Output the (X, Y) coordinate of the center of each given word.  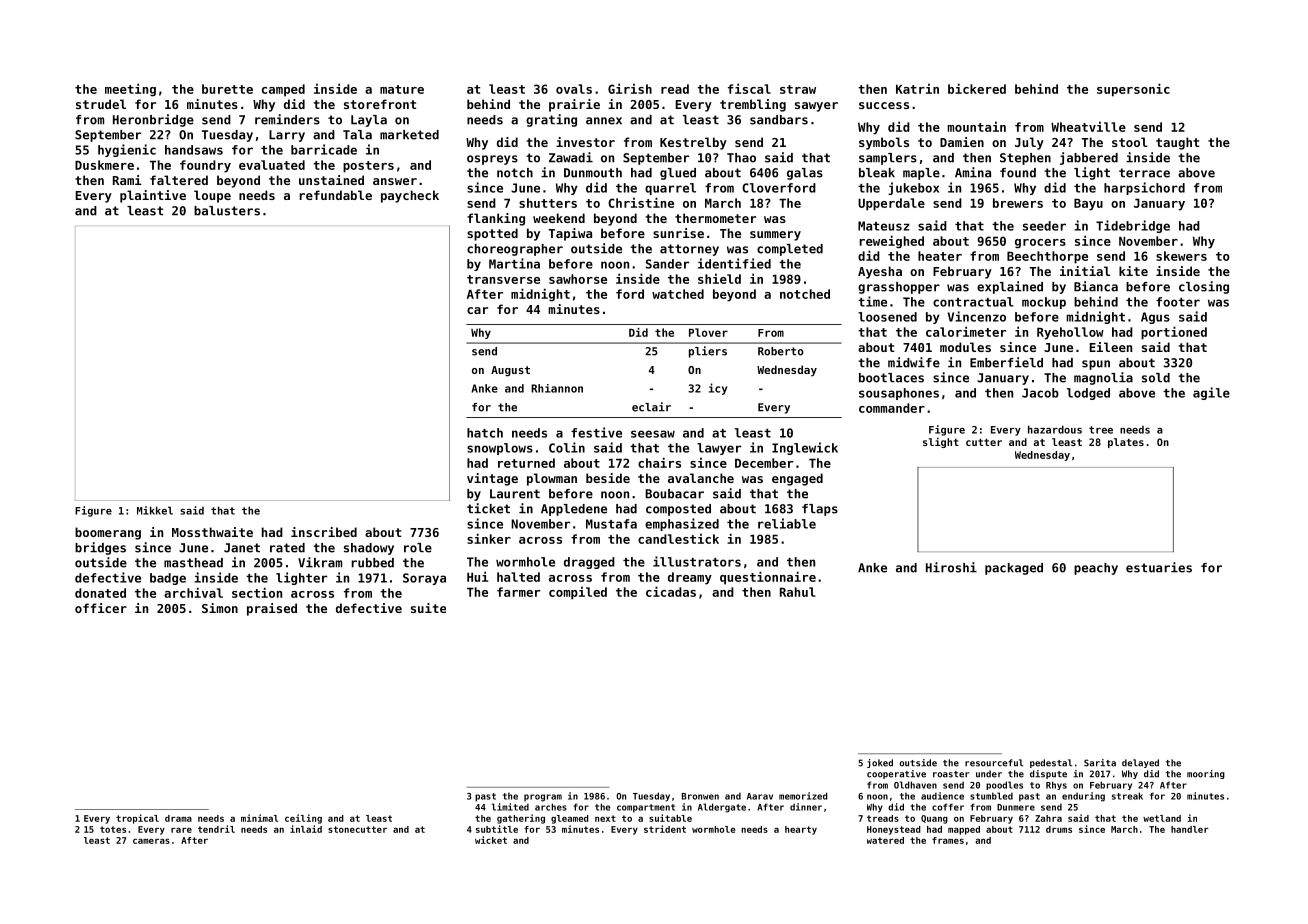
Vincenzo (977, 316)
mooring (1206, 774)
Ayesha (880, 272)
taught (1177, 143)
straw (798, 89)
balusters (227, 211)
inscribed (324, 532)
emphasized (682, 524)
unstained (331, 180)
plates (1126, 443)
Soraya (424, 579)
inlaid (306, 829)
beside (608, 478)
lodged (1088, 394)
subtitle (497, 829)
